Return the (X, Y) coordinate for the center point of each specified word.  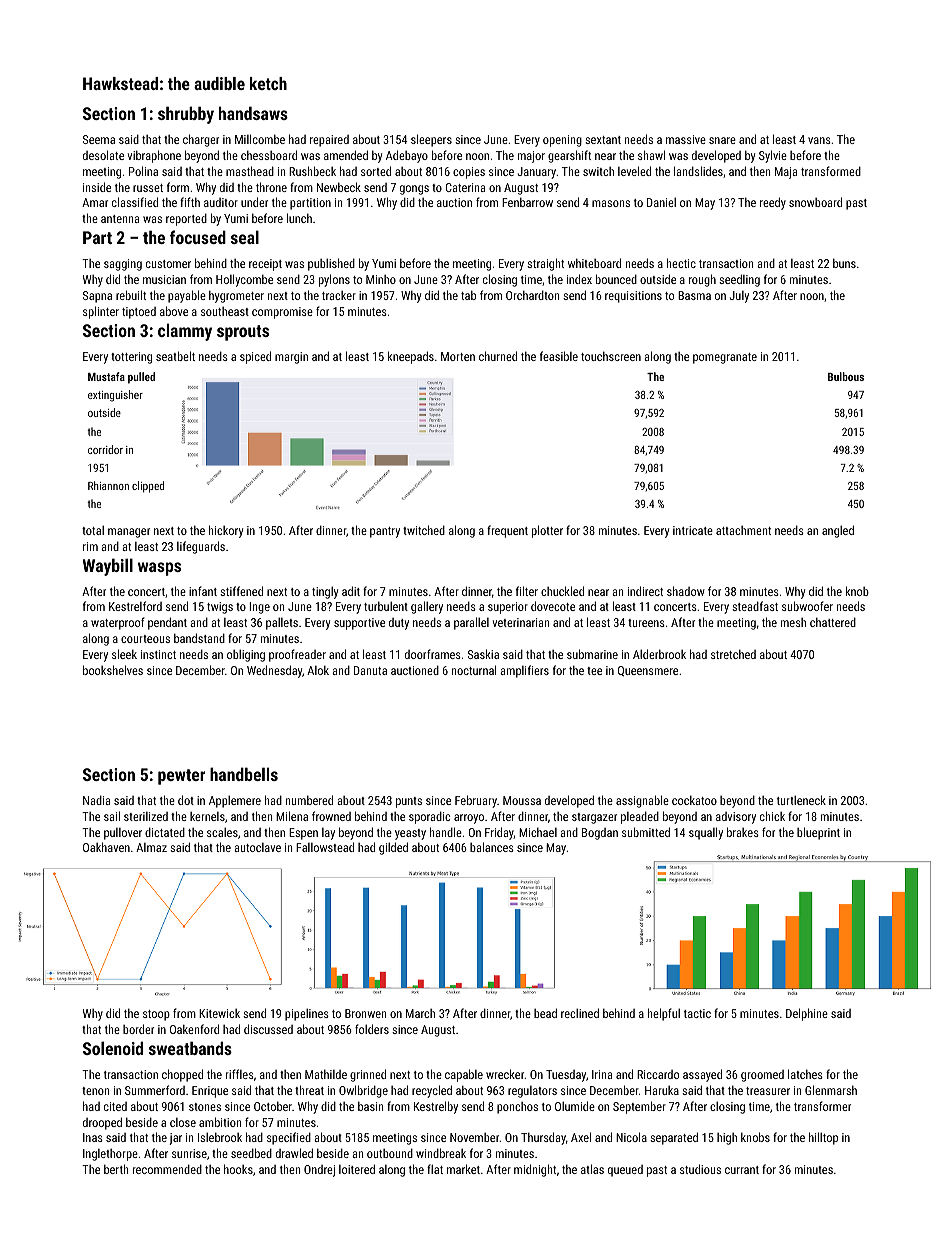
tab (468, 295)
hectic (681, 263)
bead (545, 1013)
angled (838, 531)
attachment (743, 530)
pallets (282, 624)
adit (351, 591)
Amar (95, 202)
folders (372, 1029)
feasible (559, 356)
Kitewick (219, 1013)
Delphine (807, 1014)
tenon (95, 1091)
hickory (226, 531)
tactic (697, 1013)
